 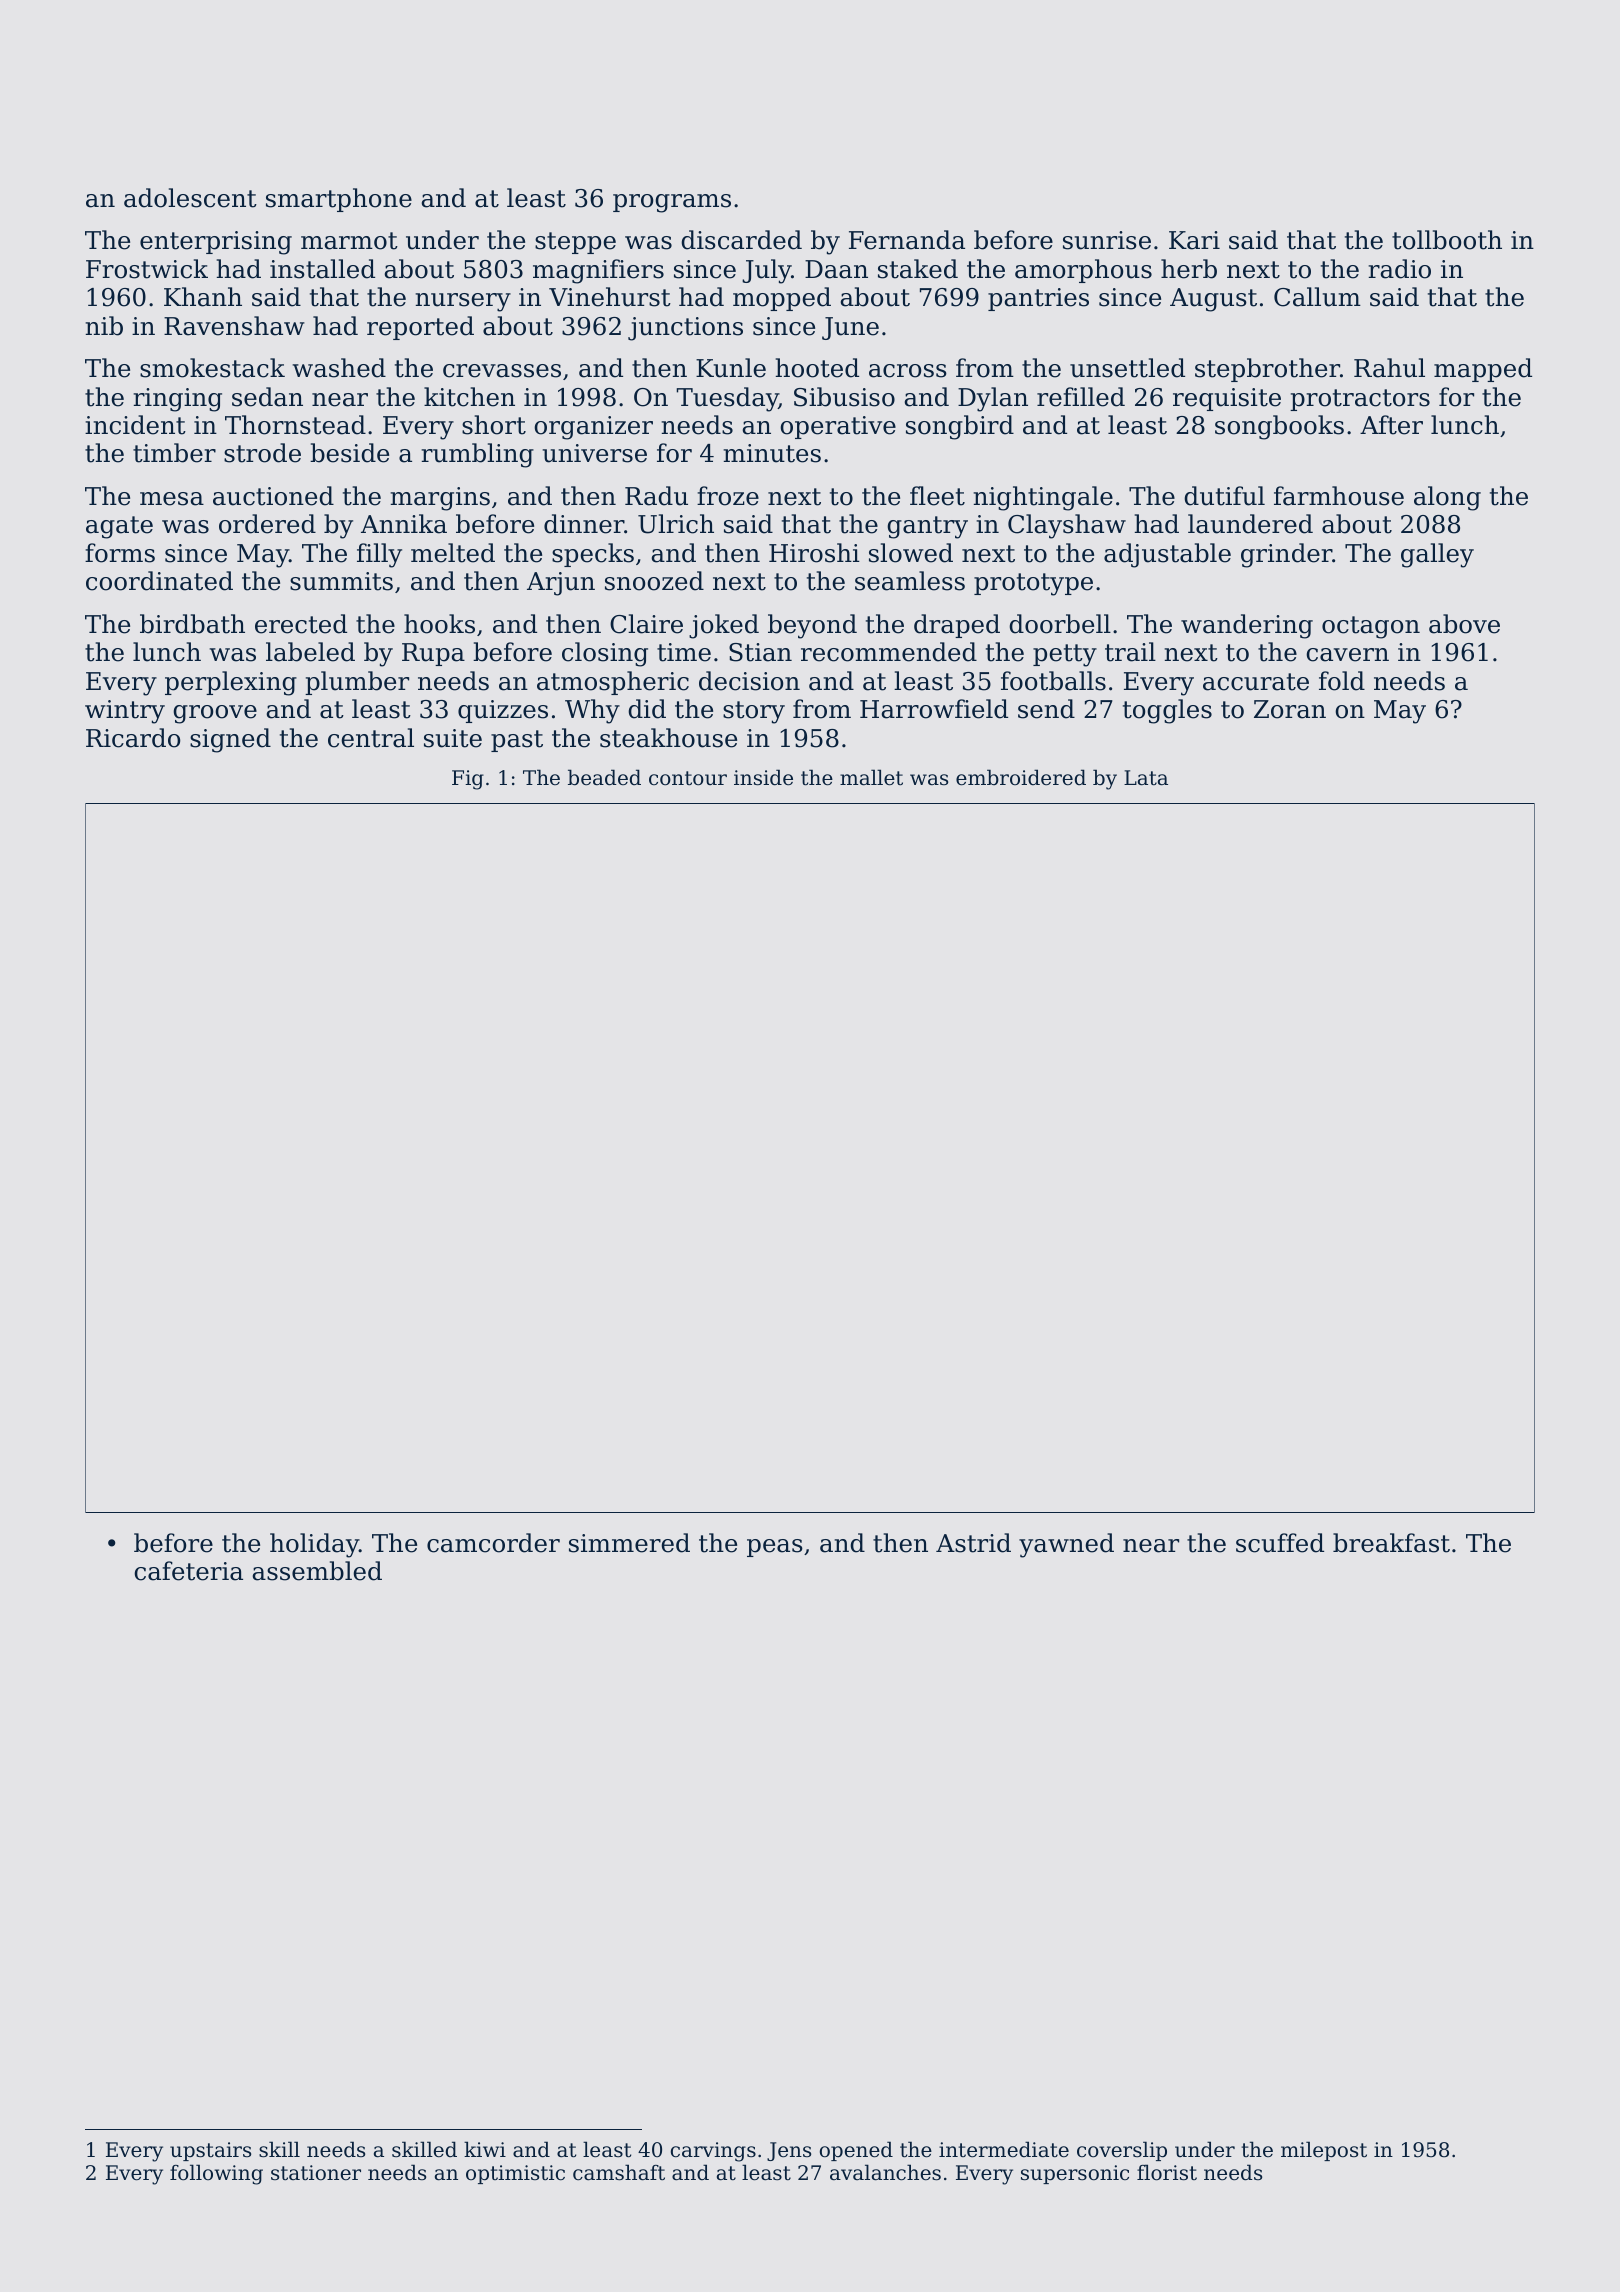 What do you see at coordinates (273, 496) in the image?
I see `auctioned` at bounding box center [273, 496].
